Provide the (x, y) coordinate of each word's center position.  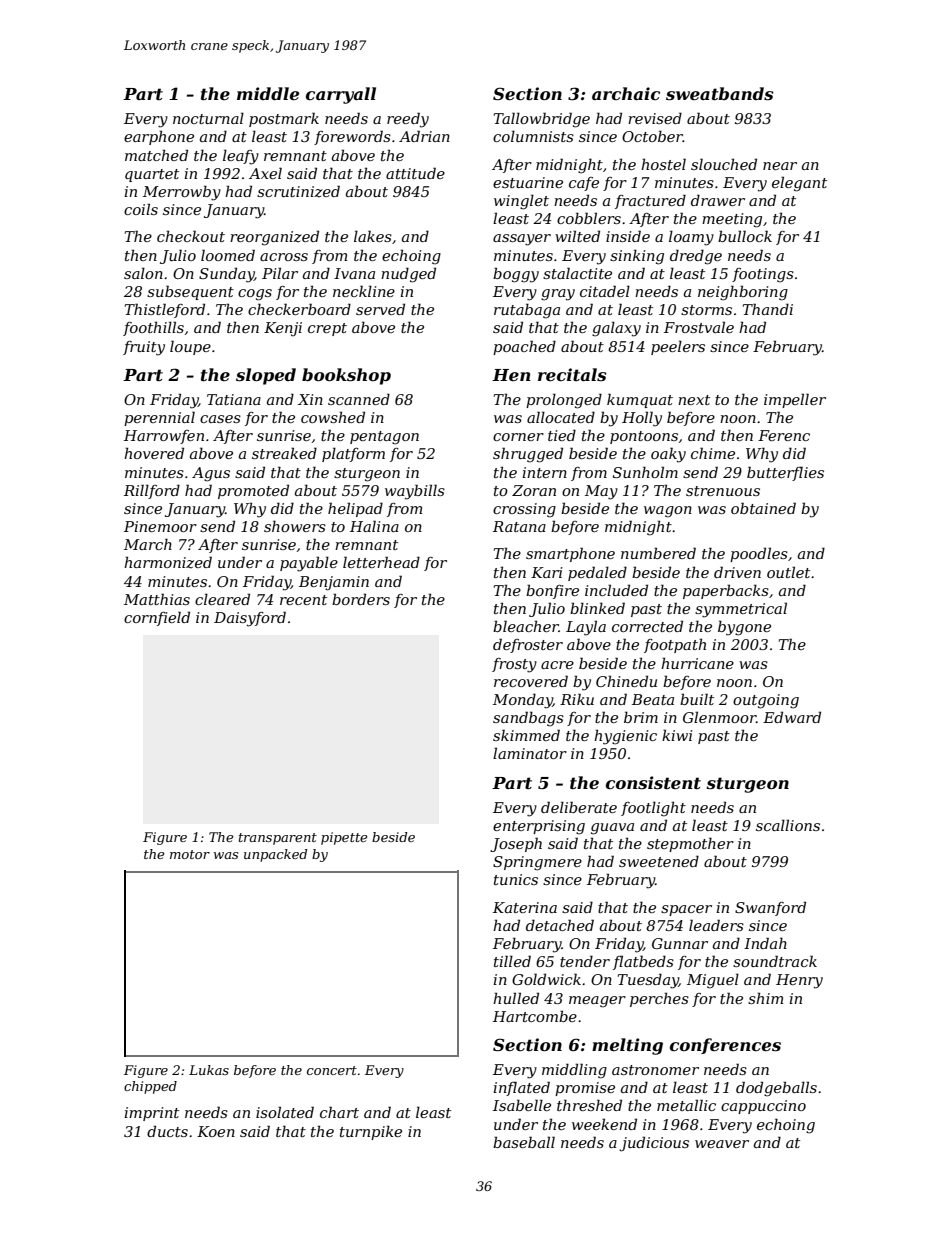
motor (190, 854)
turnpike (371, 1132)
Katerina (525, 907)
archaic (626, 93)
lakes (373, 236)
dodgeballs (776, 1089)
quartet (152, 175)
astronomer (655, 1070)
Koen (216, 1131)
